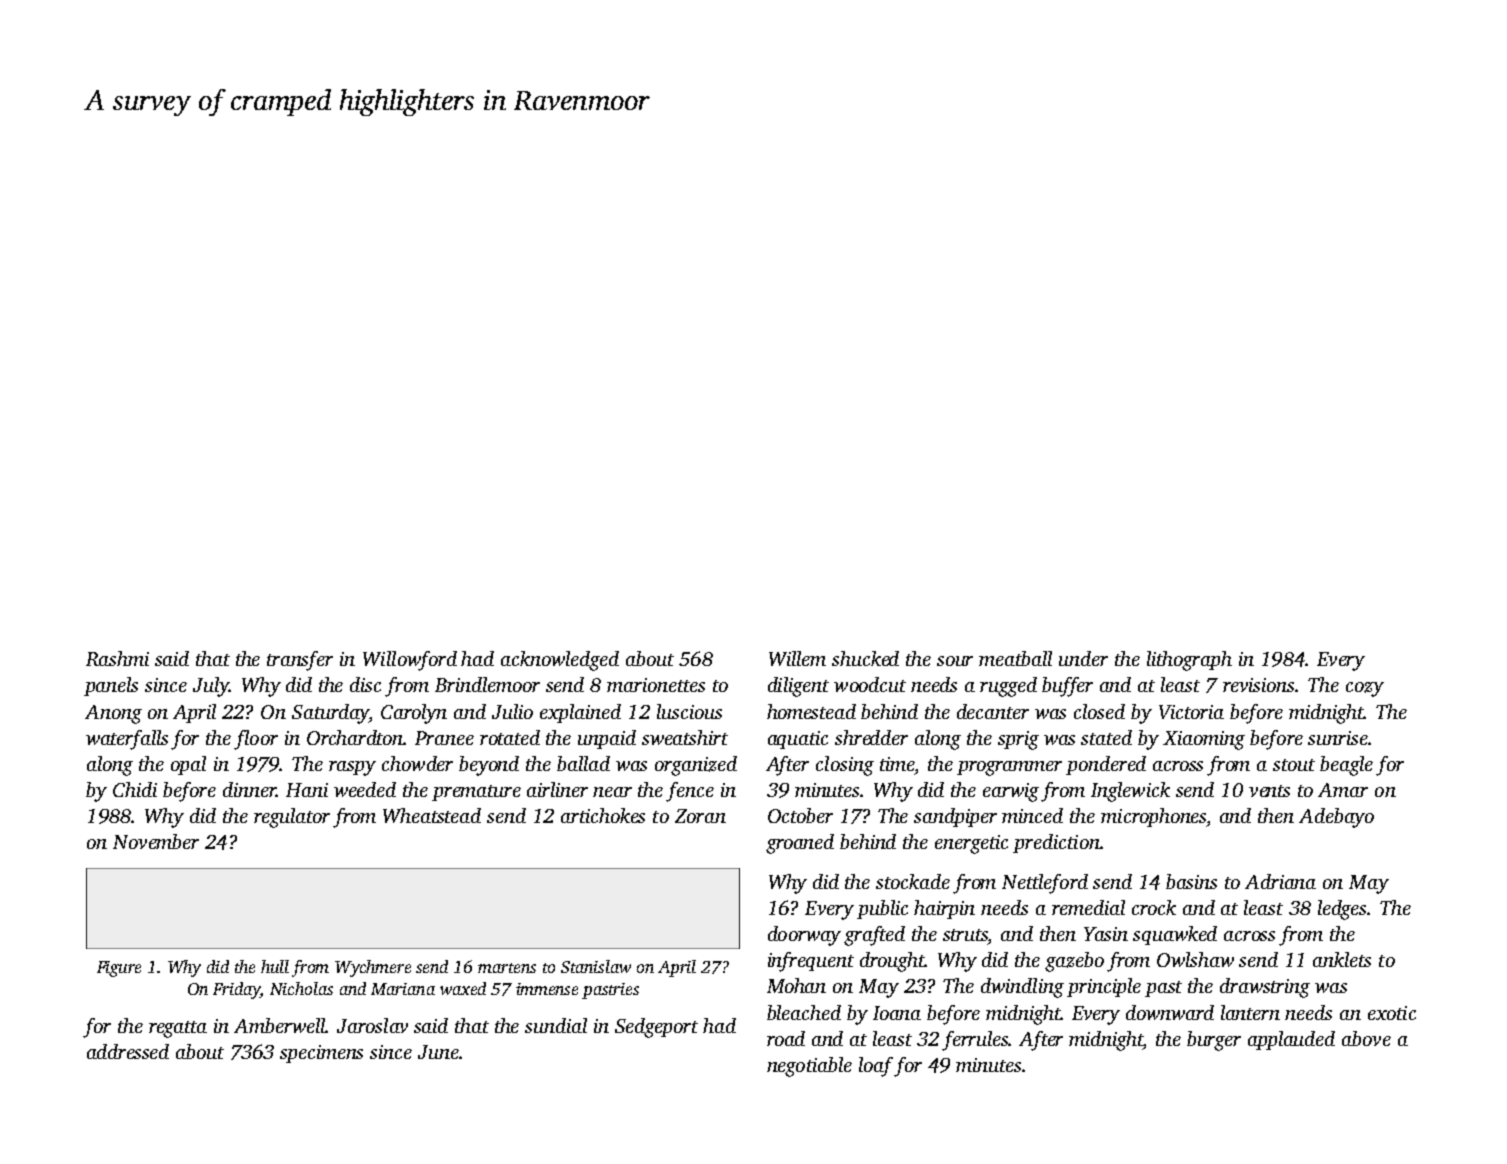 The width and height of the document is (1507, 1164). What do you see at coordinates (892, 962) in the document?
I see `drought` at bounding box center [892, 962].
